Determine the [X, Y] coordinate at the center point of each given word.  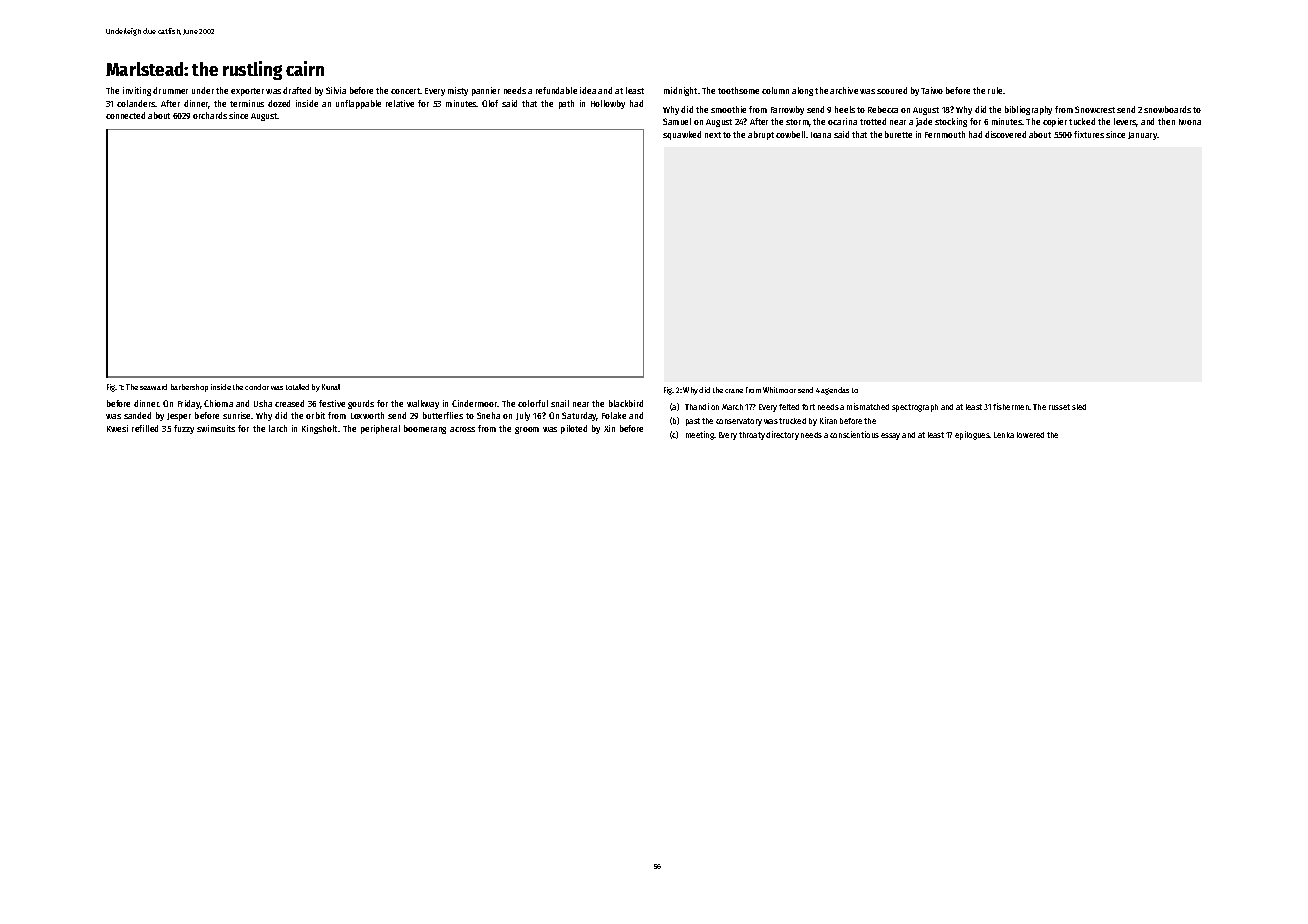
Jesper [179, 417]
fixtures [1089, 134]
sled [1079, 407]
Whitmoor [779, 390]
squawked [682, 135]
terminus [247, 103]
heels [845, 109]
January [1143, 136]
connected [125, 115]
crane [734, 391]
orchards [210, 115]
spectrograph [915, 408]
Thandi [697, 406]
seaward [153, 387]
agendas [835, 391]
